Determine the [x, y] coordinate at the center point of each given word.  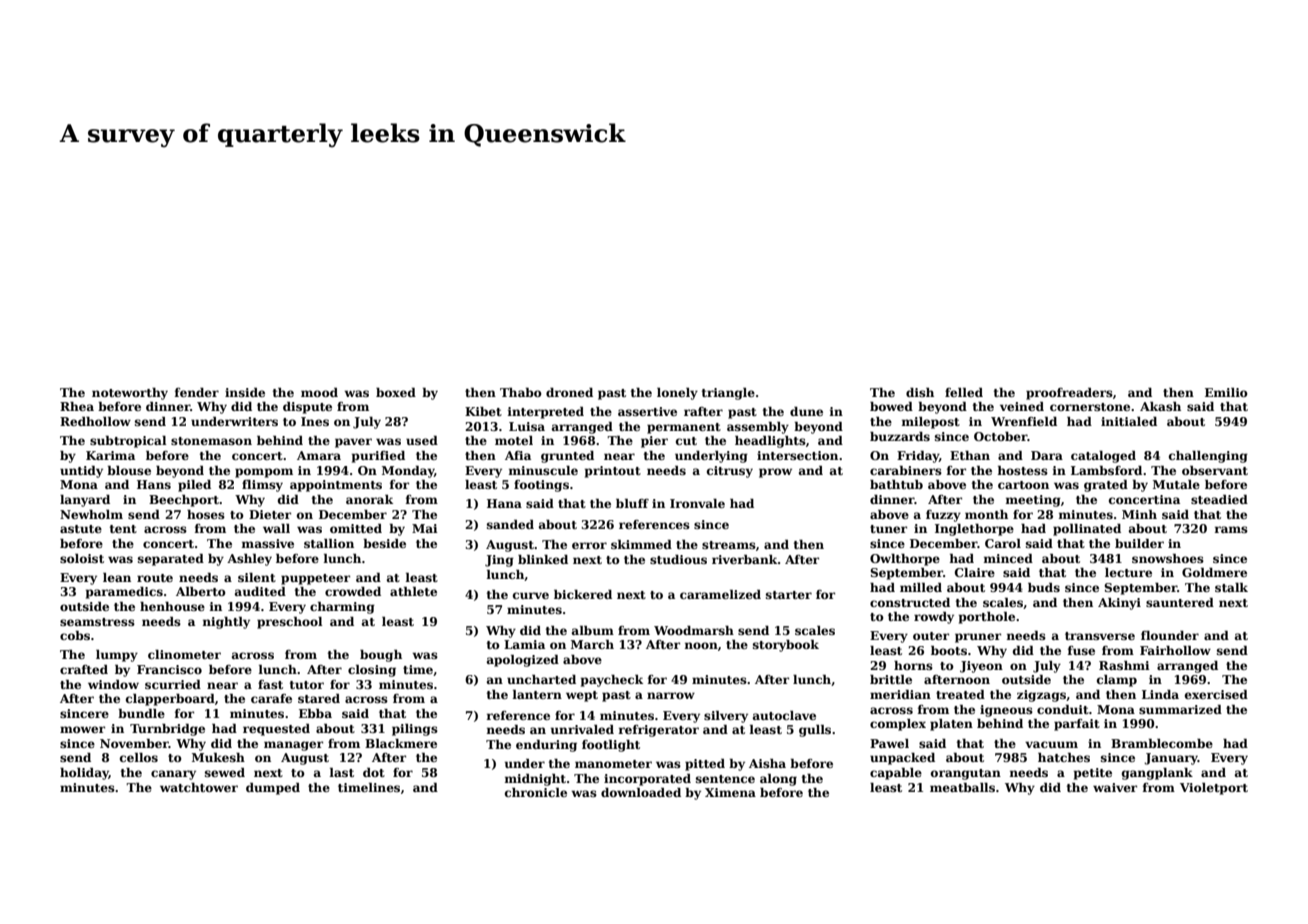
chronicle [536, 792]
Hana [504, 503]
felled [964, 392]
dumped [273, 789]
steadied [1219, 499]
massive [267, 543]
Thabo [521, 392]
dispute [307, 408]
